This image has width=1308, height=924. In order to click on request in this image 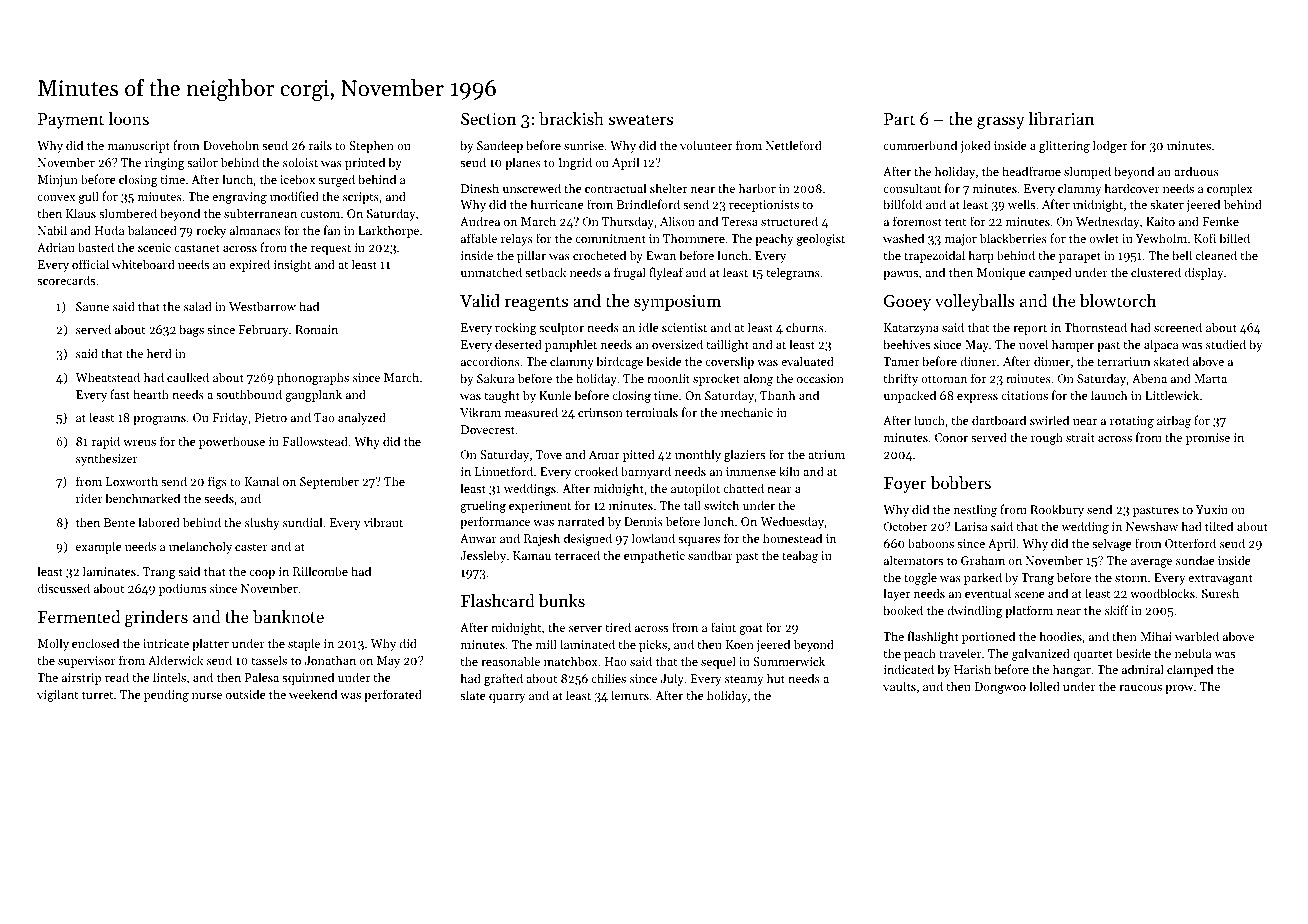, I will do `click(331, 249)`.
